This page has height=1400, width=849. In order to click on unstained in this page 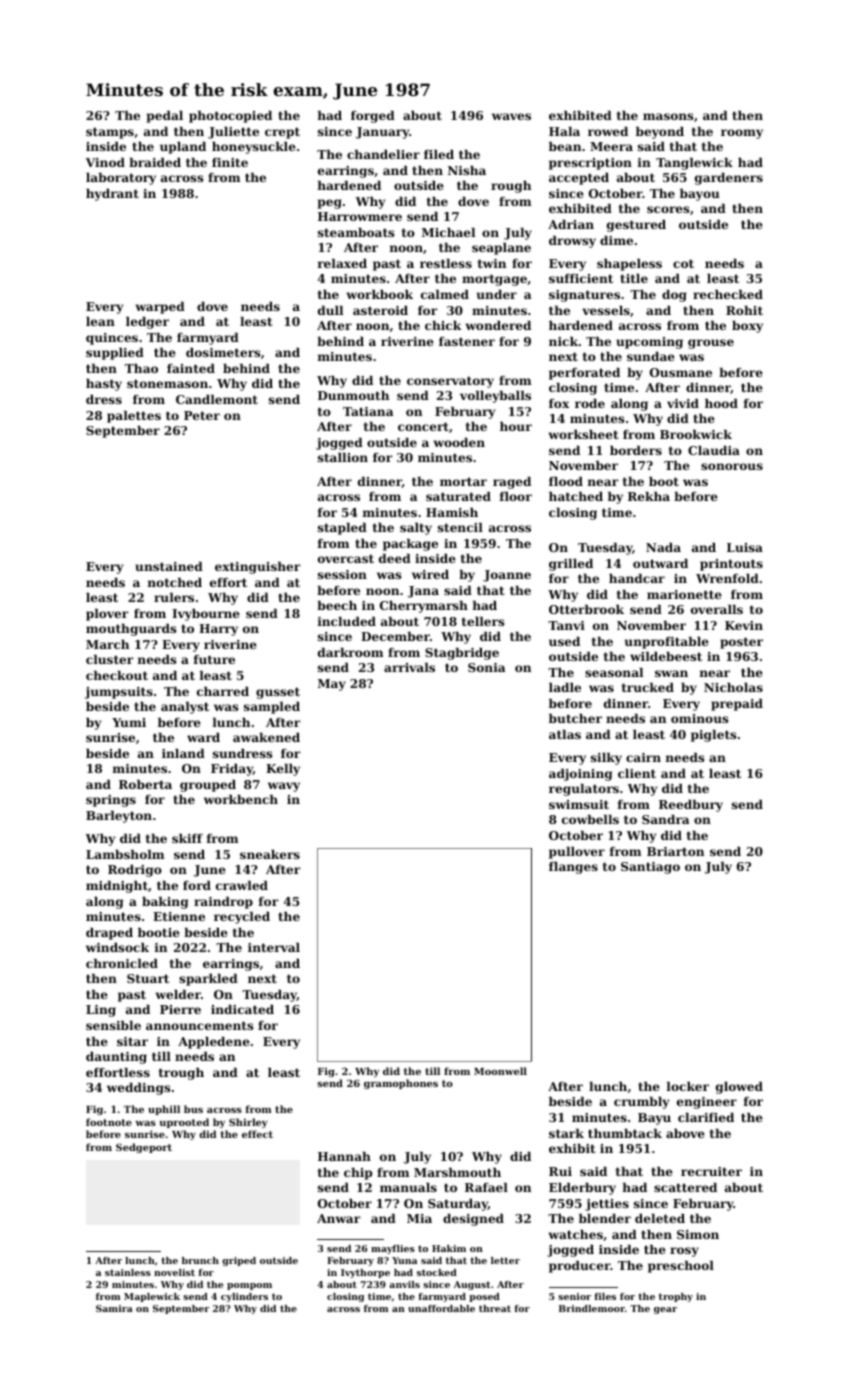, I will do `click(169, 566)`.
